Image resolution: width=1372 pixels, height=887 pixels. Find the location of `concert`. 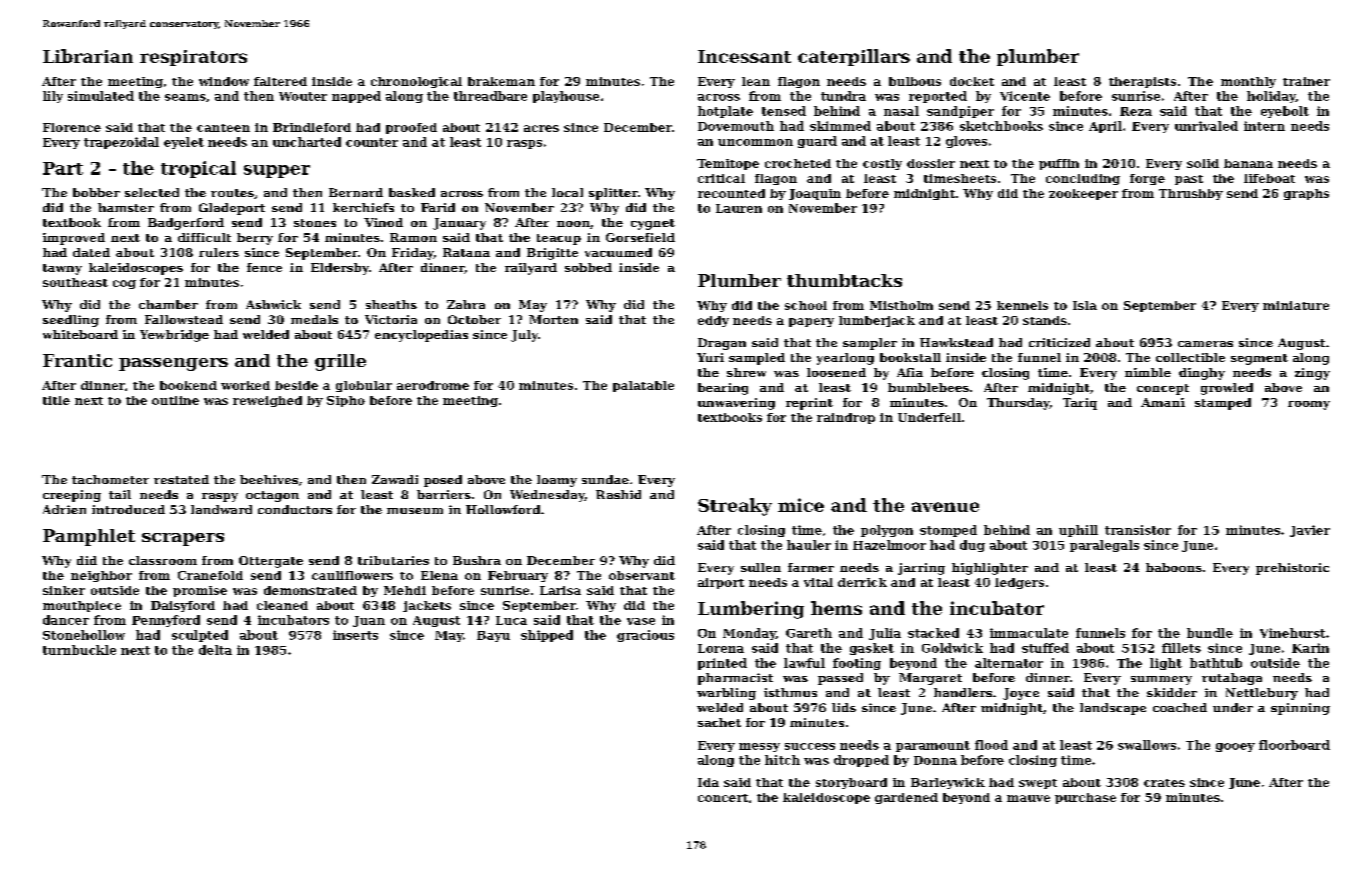

concert is located at coordinates (723, 798).
